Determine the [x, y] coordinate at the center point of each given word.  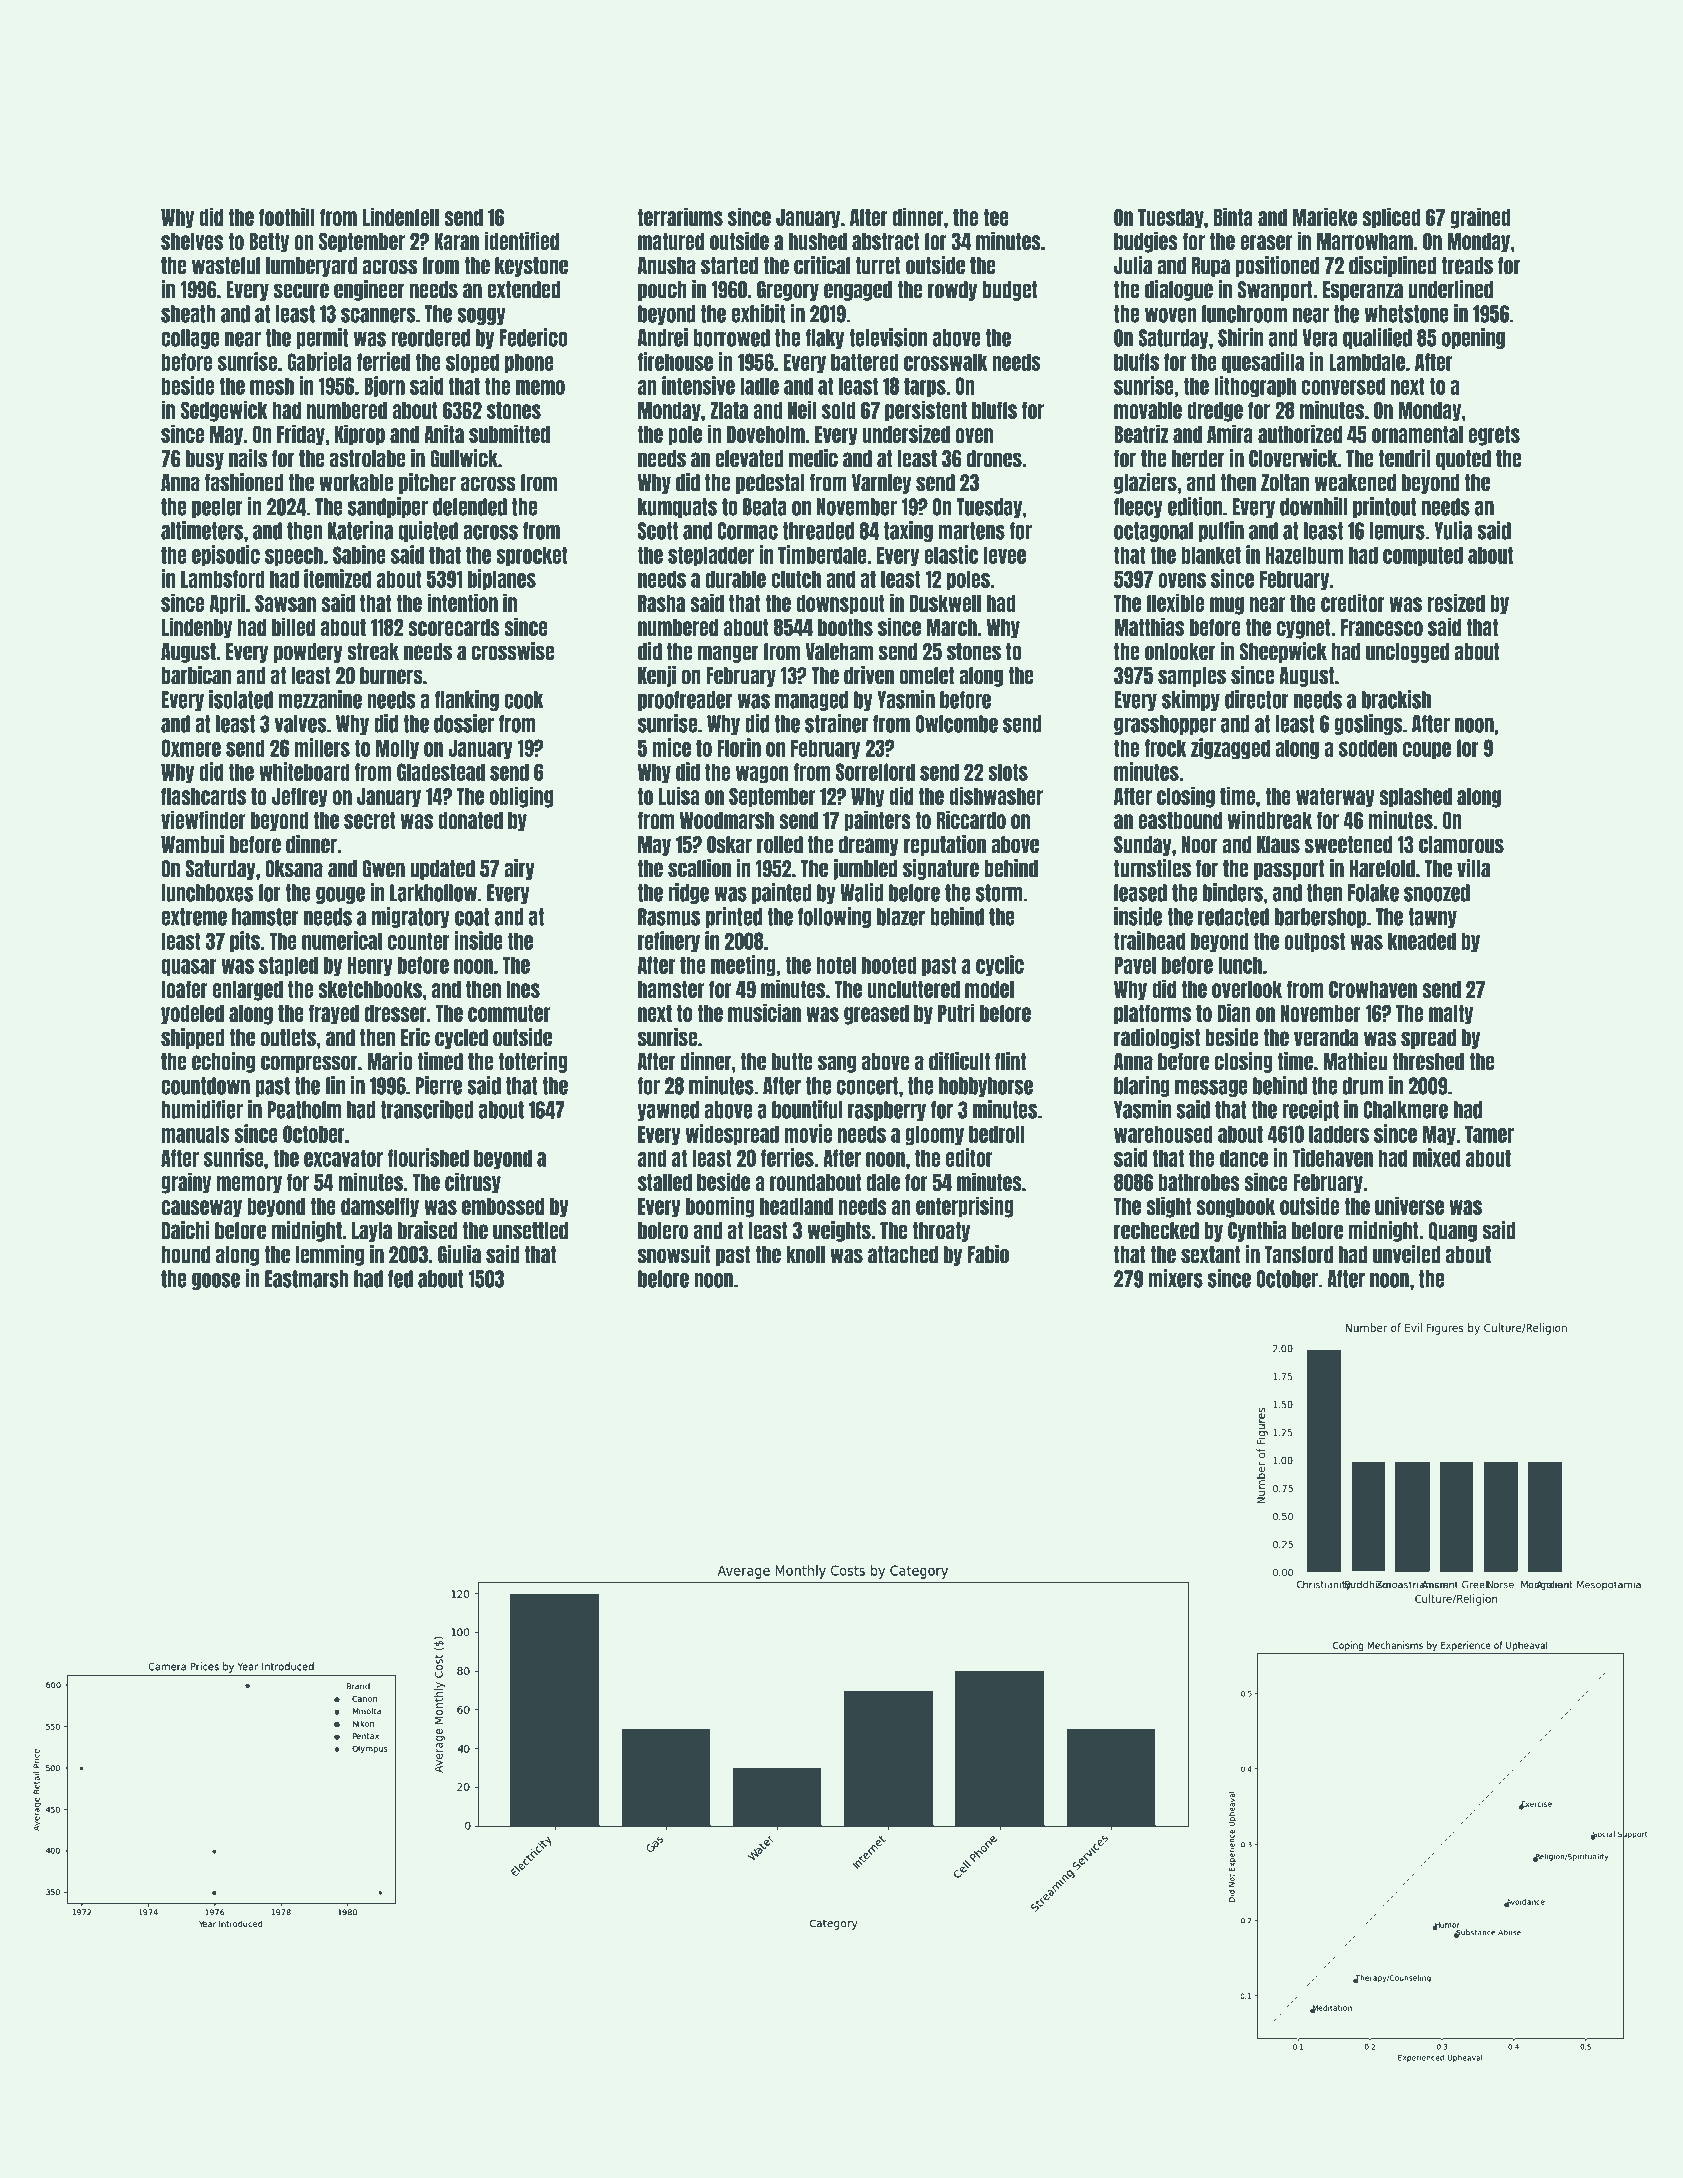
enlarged [248, 991]
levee [1005, 555]
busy [205, 460]
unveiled [1407, 1254]
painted [782, 893]
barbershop [1320, 918]
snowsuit [674, 1254]
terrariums [680, 216]
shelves [192, 241]
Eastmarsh [307, 1279]
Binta [1233, 216]
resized [1456, 602]
